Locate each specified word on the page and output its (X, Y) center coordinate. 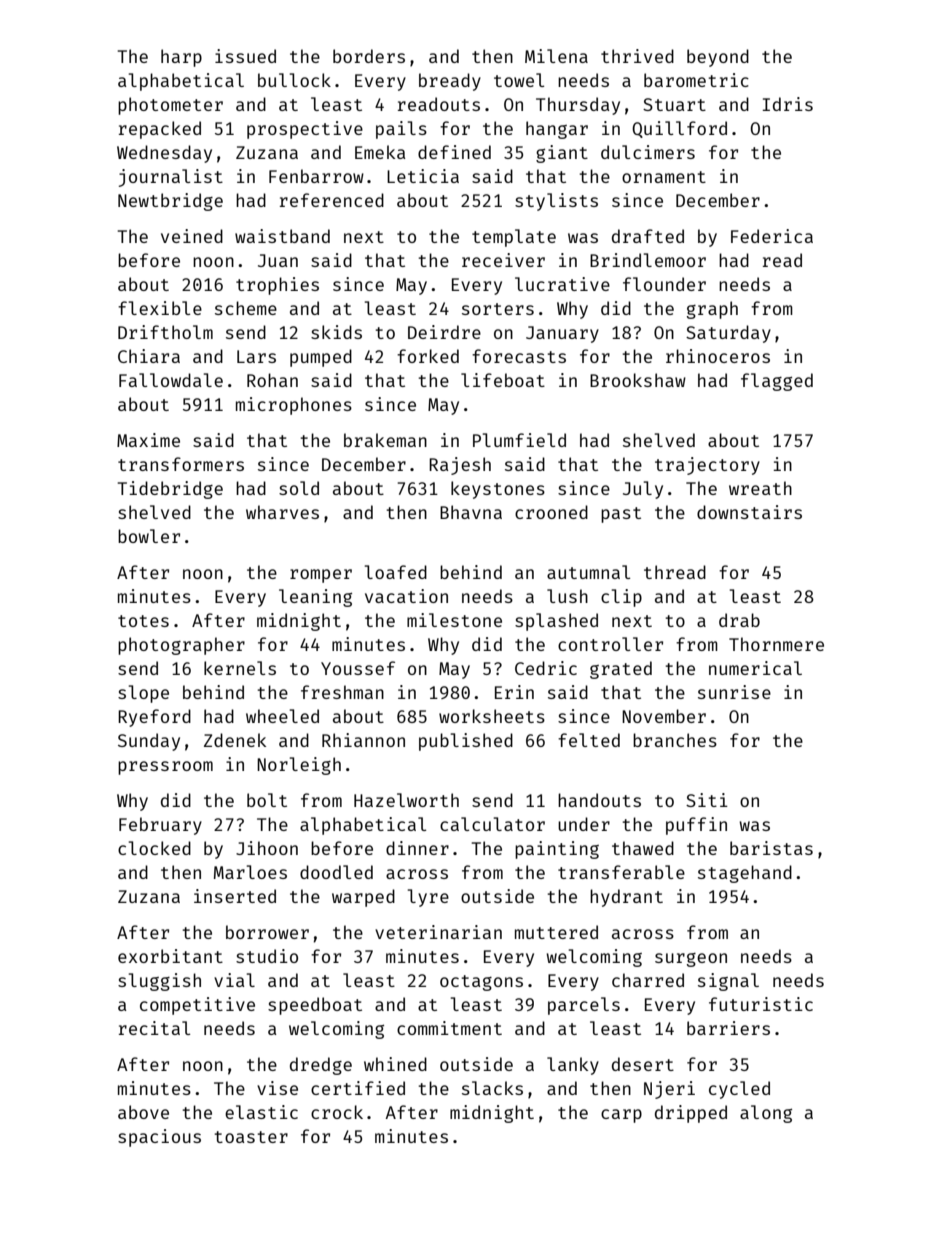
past (621, 515)
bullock (294, 80)
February (160, 826)
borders (369, 56)
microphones (294, 406)
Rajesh (460, 466)
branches (675, 740)
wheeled (282, 716)
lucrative (562, 284)
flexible (160, 308)
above (143, 1112)
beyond (718, 58)
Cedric (546, 668)
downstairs (749, 512)
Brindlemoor (648, 260)
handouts (599, 800)
